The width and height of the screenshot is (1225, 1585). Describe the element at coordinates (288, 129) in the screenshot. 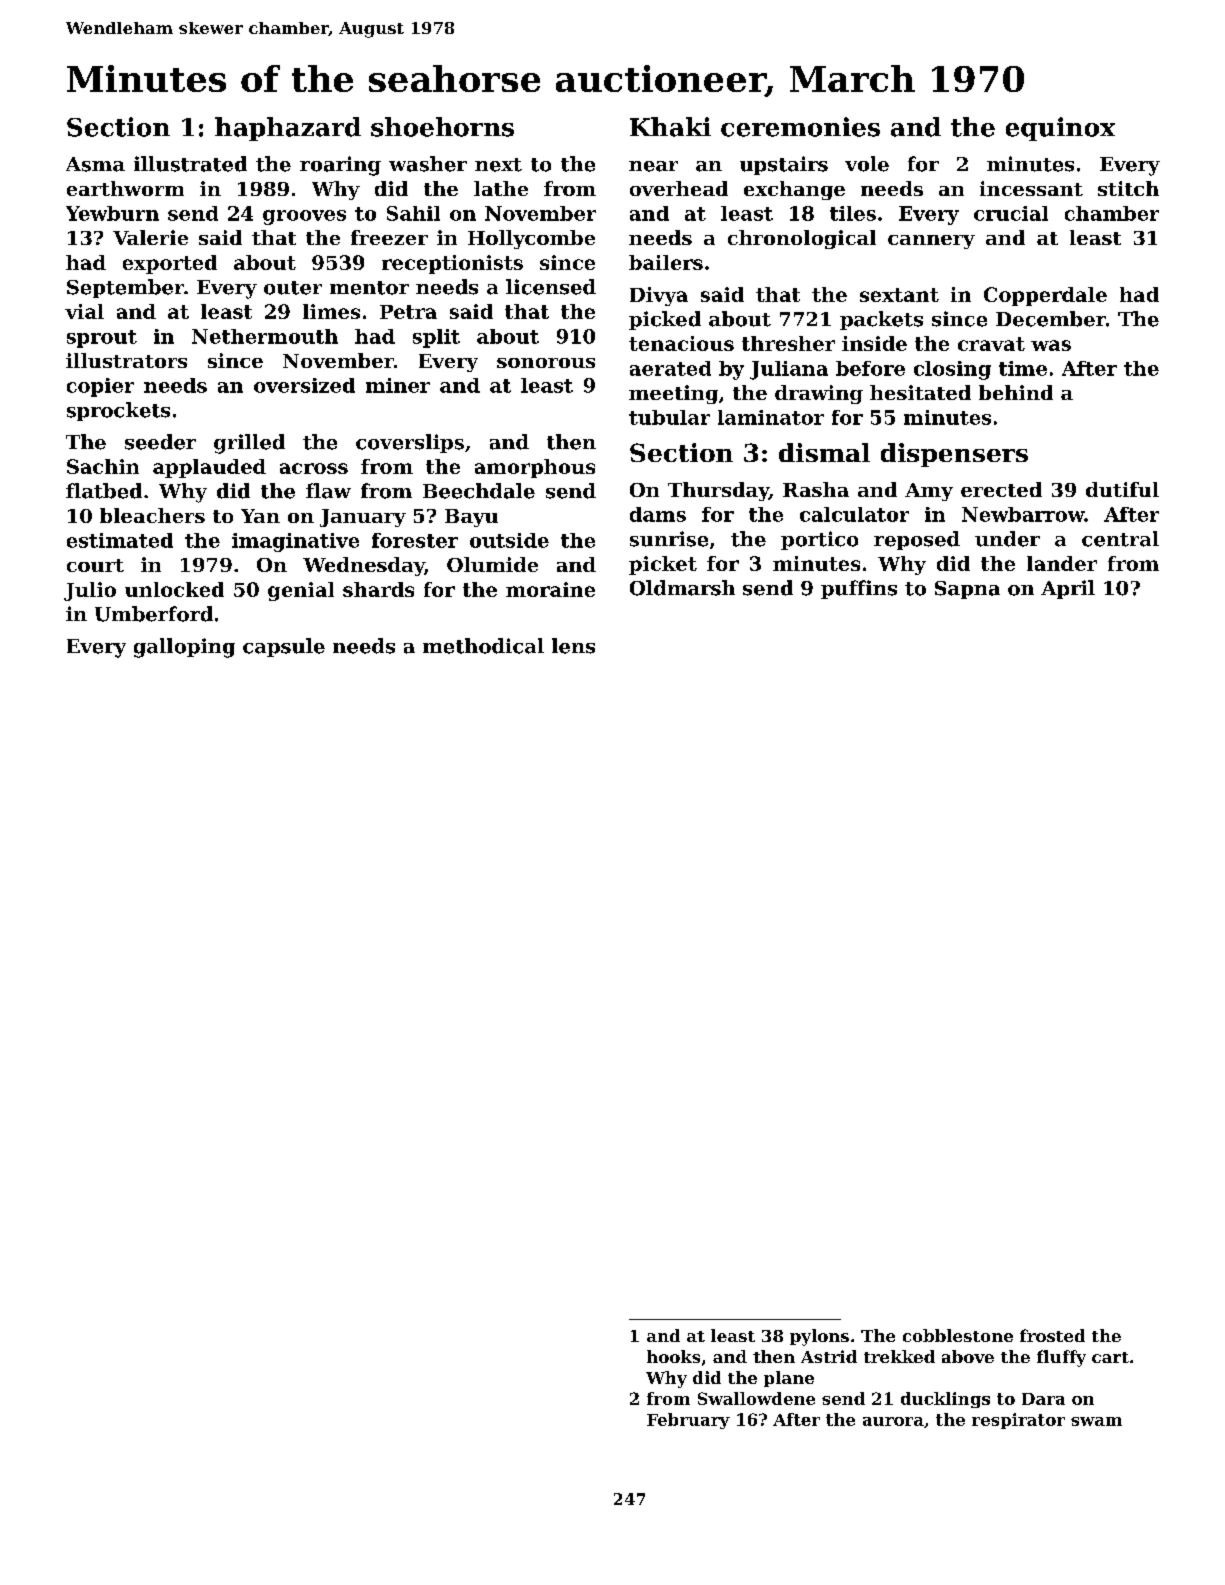

I see `haphazard` at that location.
